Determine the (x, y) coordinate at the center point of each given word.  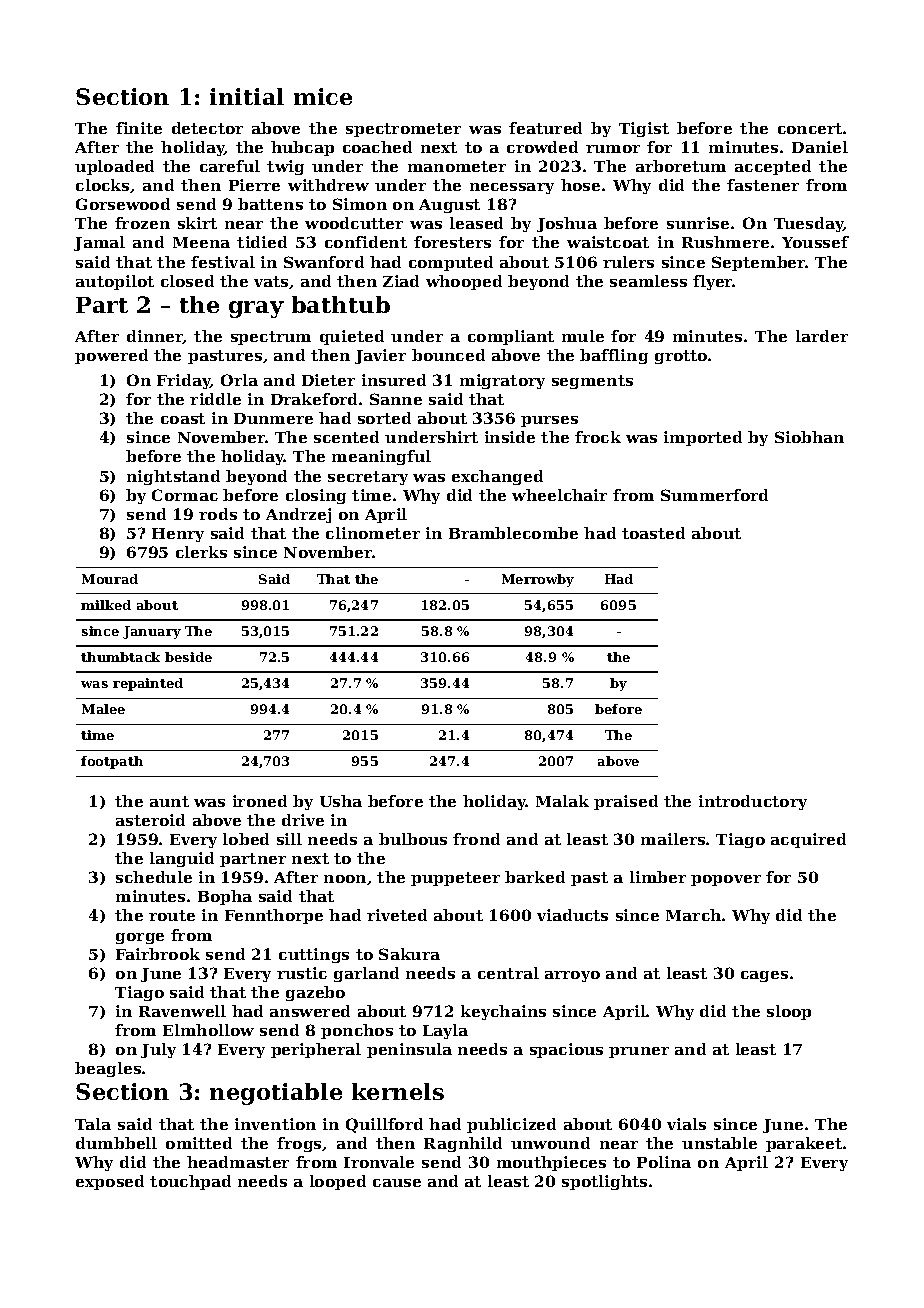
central (508, 973)
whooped (464, 282)
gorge (140, 938)
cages (764, 976)
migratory (502, 381)
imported (703, 438)
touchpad (190, 1182)
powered (111, 356)
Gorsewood (123, 204)
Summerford (714, 495)
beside (188, 657)
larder (822, 336)
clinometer (373, 533)
